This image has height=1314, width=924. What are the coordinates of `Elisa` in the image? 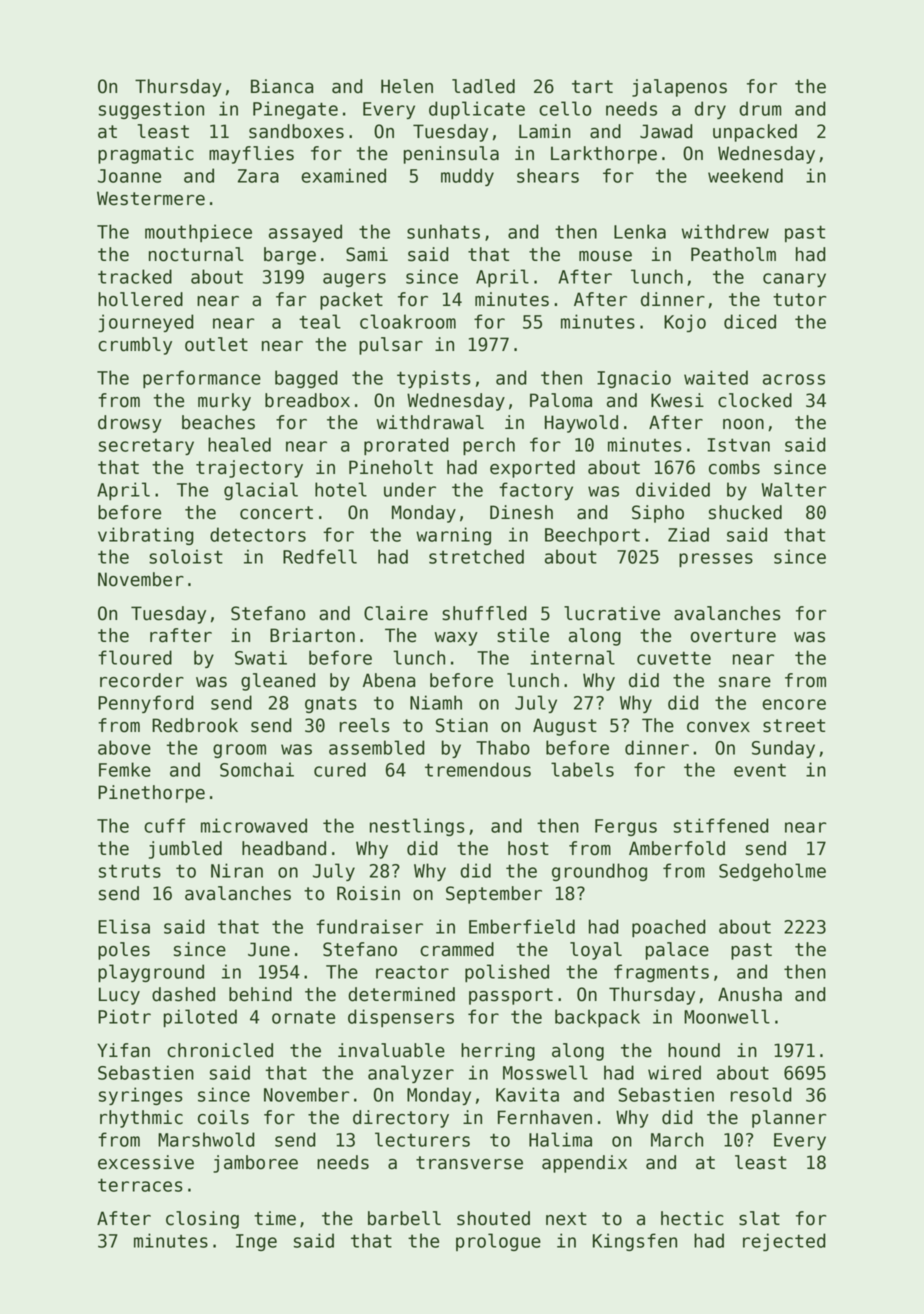 It's located at (124, 926).
